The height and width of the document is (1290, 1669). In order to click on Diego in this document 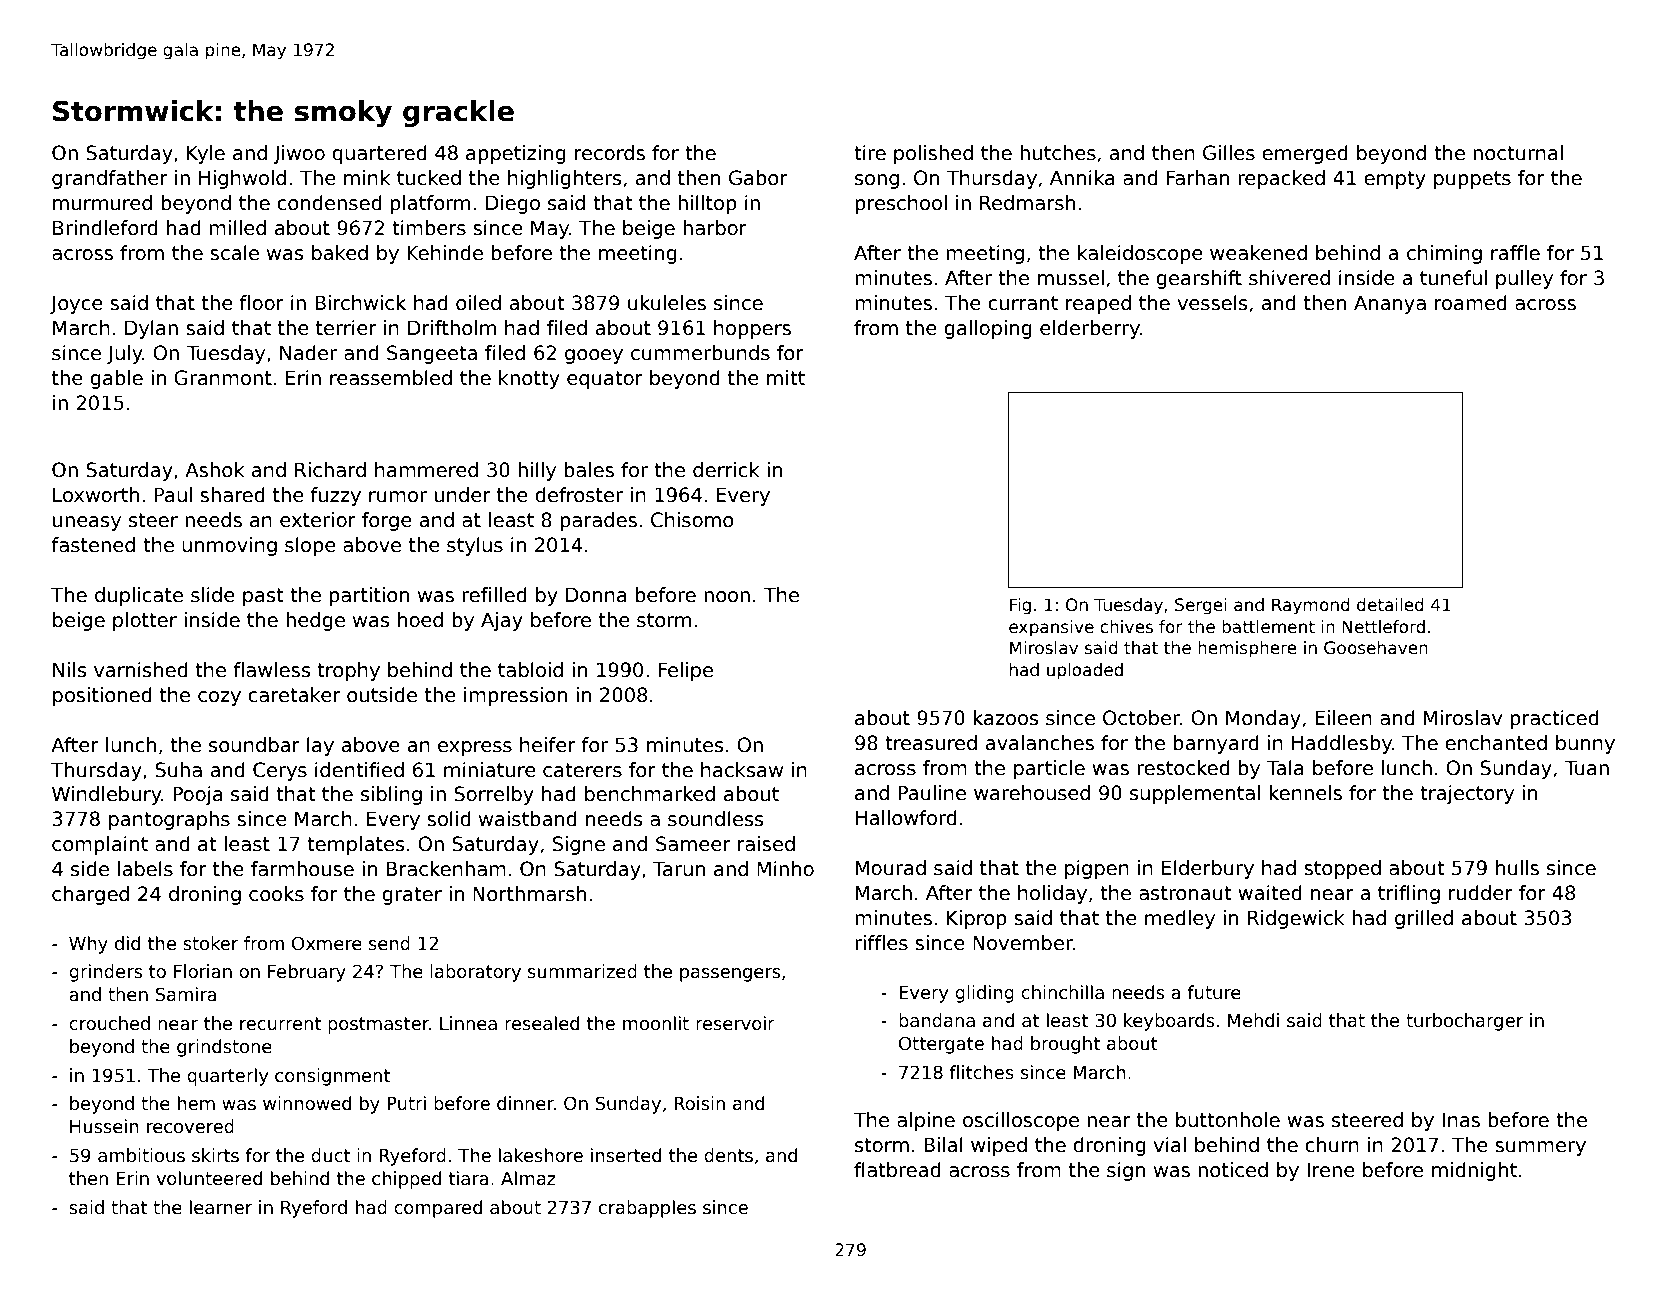, I will do `click(513, 204)`.
